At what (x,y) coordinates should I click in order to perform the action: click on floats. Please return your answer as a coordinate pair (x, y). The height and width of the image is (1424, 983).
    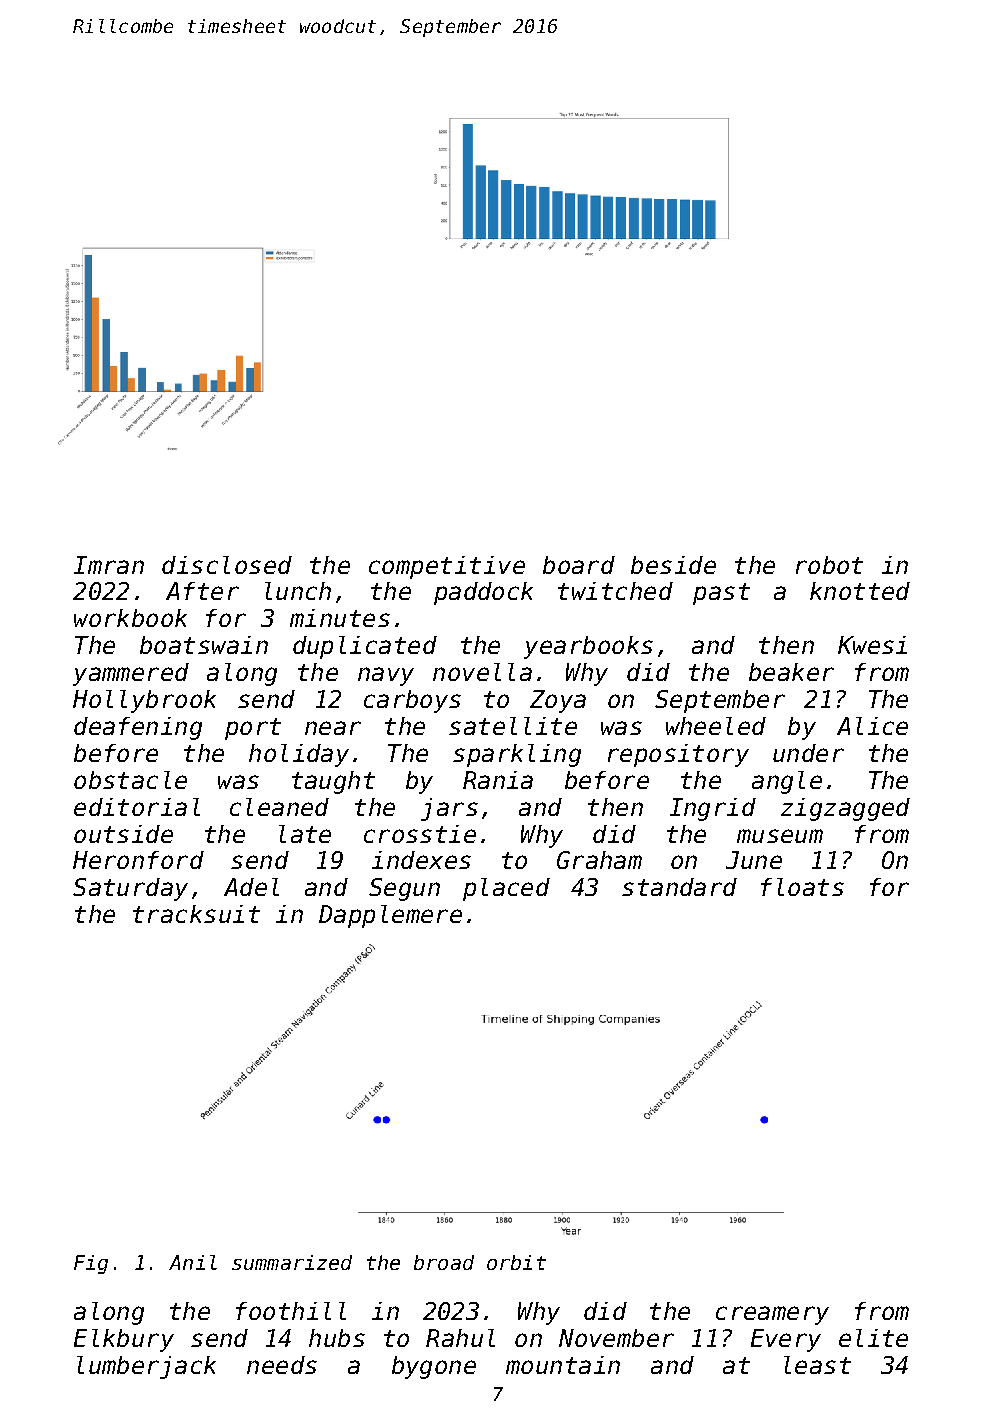
    Looking at the image, I should click on (802, 887).
